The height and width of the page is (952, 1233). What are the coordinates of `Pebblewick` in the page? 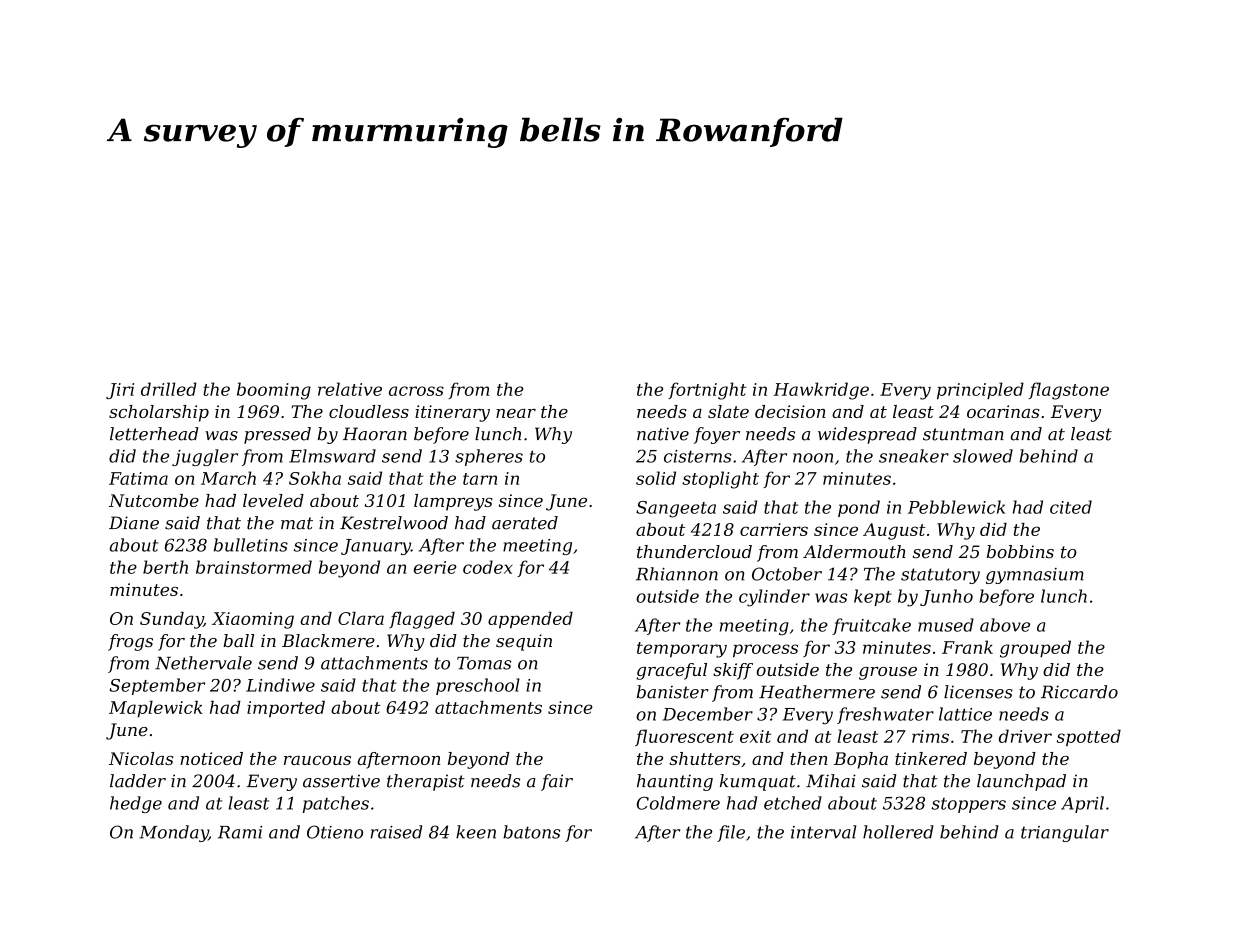 It's located at (956, 507).
